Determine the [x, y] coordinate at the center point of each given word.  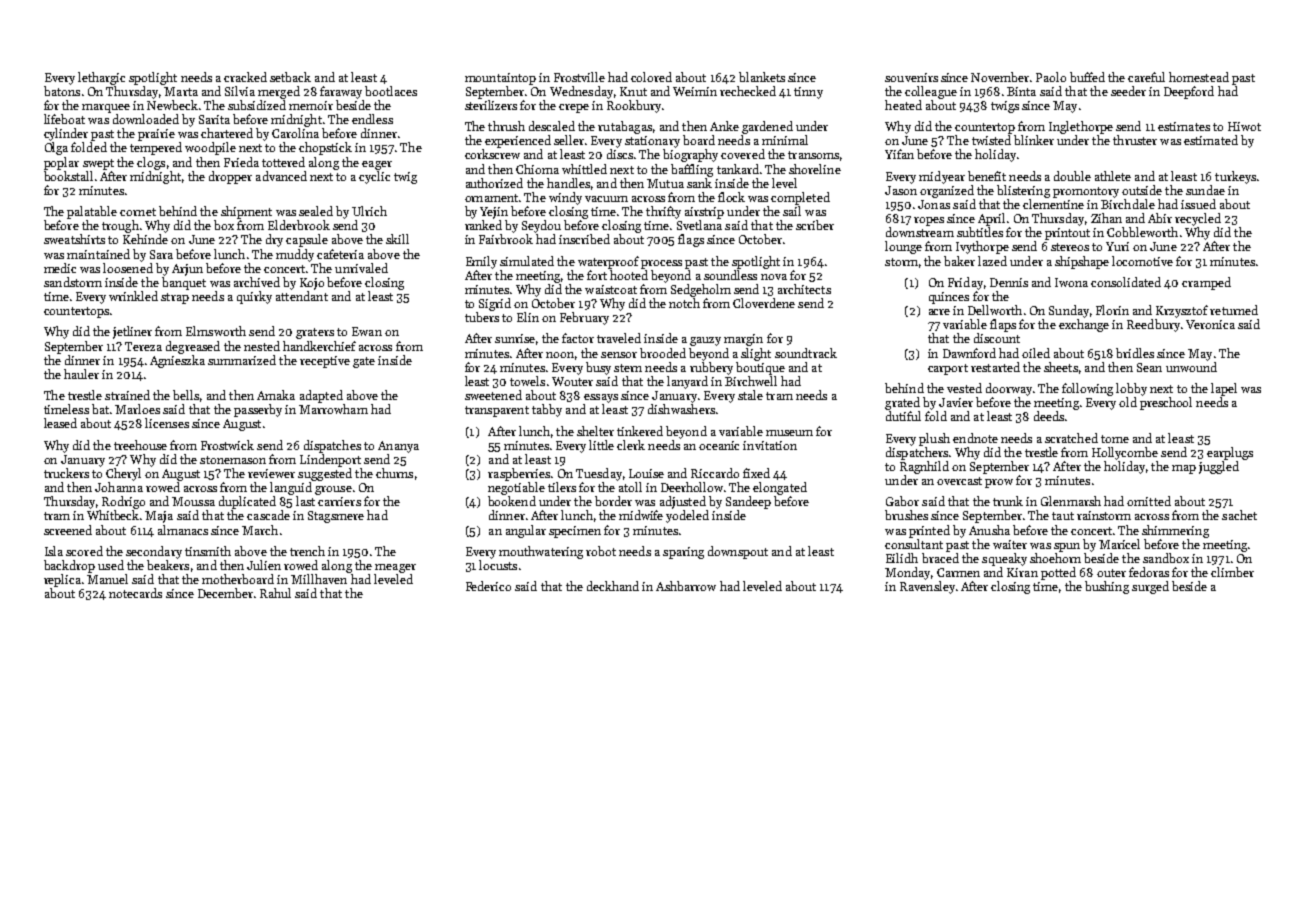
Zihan [1106, 218]
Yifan [899, 154]
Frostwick [227, 445]
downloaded [146, 119]
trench [307, 551]
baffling [692, 170]
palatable [92, 212]
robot [601, 551]
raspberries [519, 474]
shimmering [1175, 531]
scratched [1071, 438]
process [661, 264]
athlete [1113, 176]
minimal [785, 140]
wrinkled [133, 296]
